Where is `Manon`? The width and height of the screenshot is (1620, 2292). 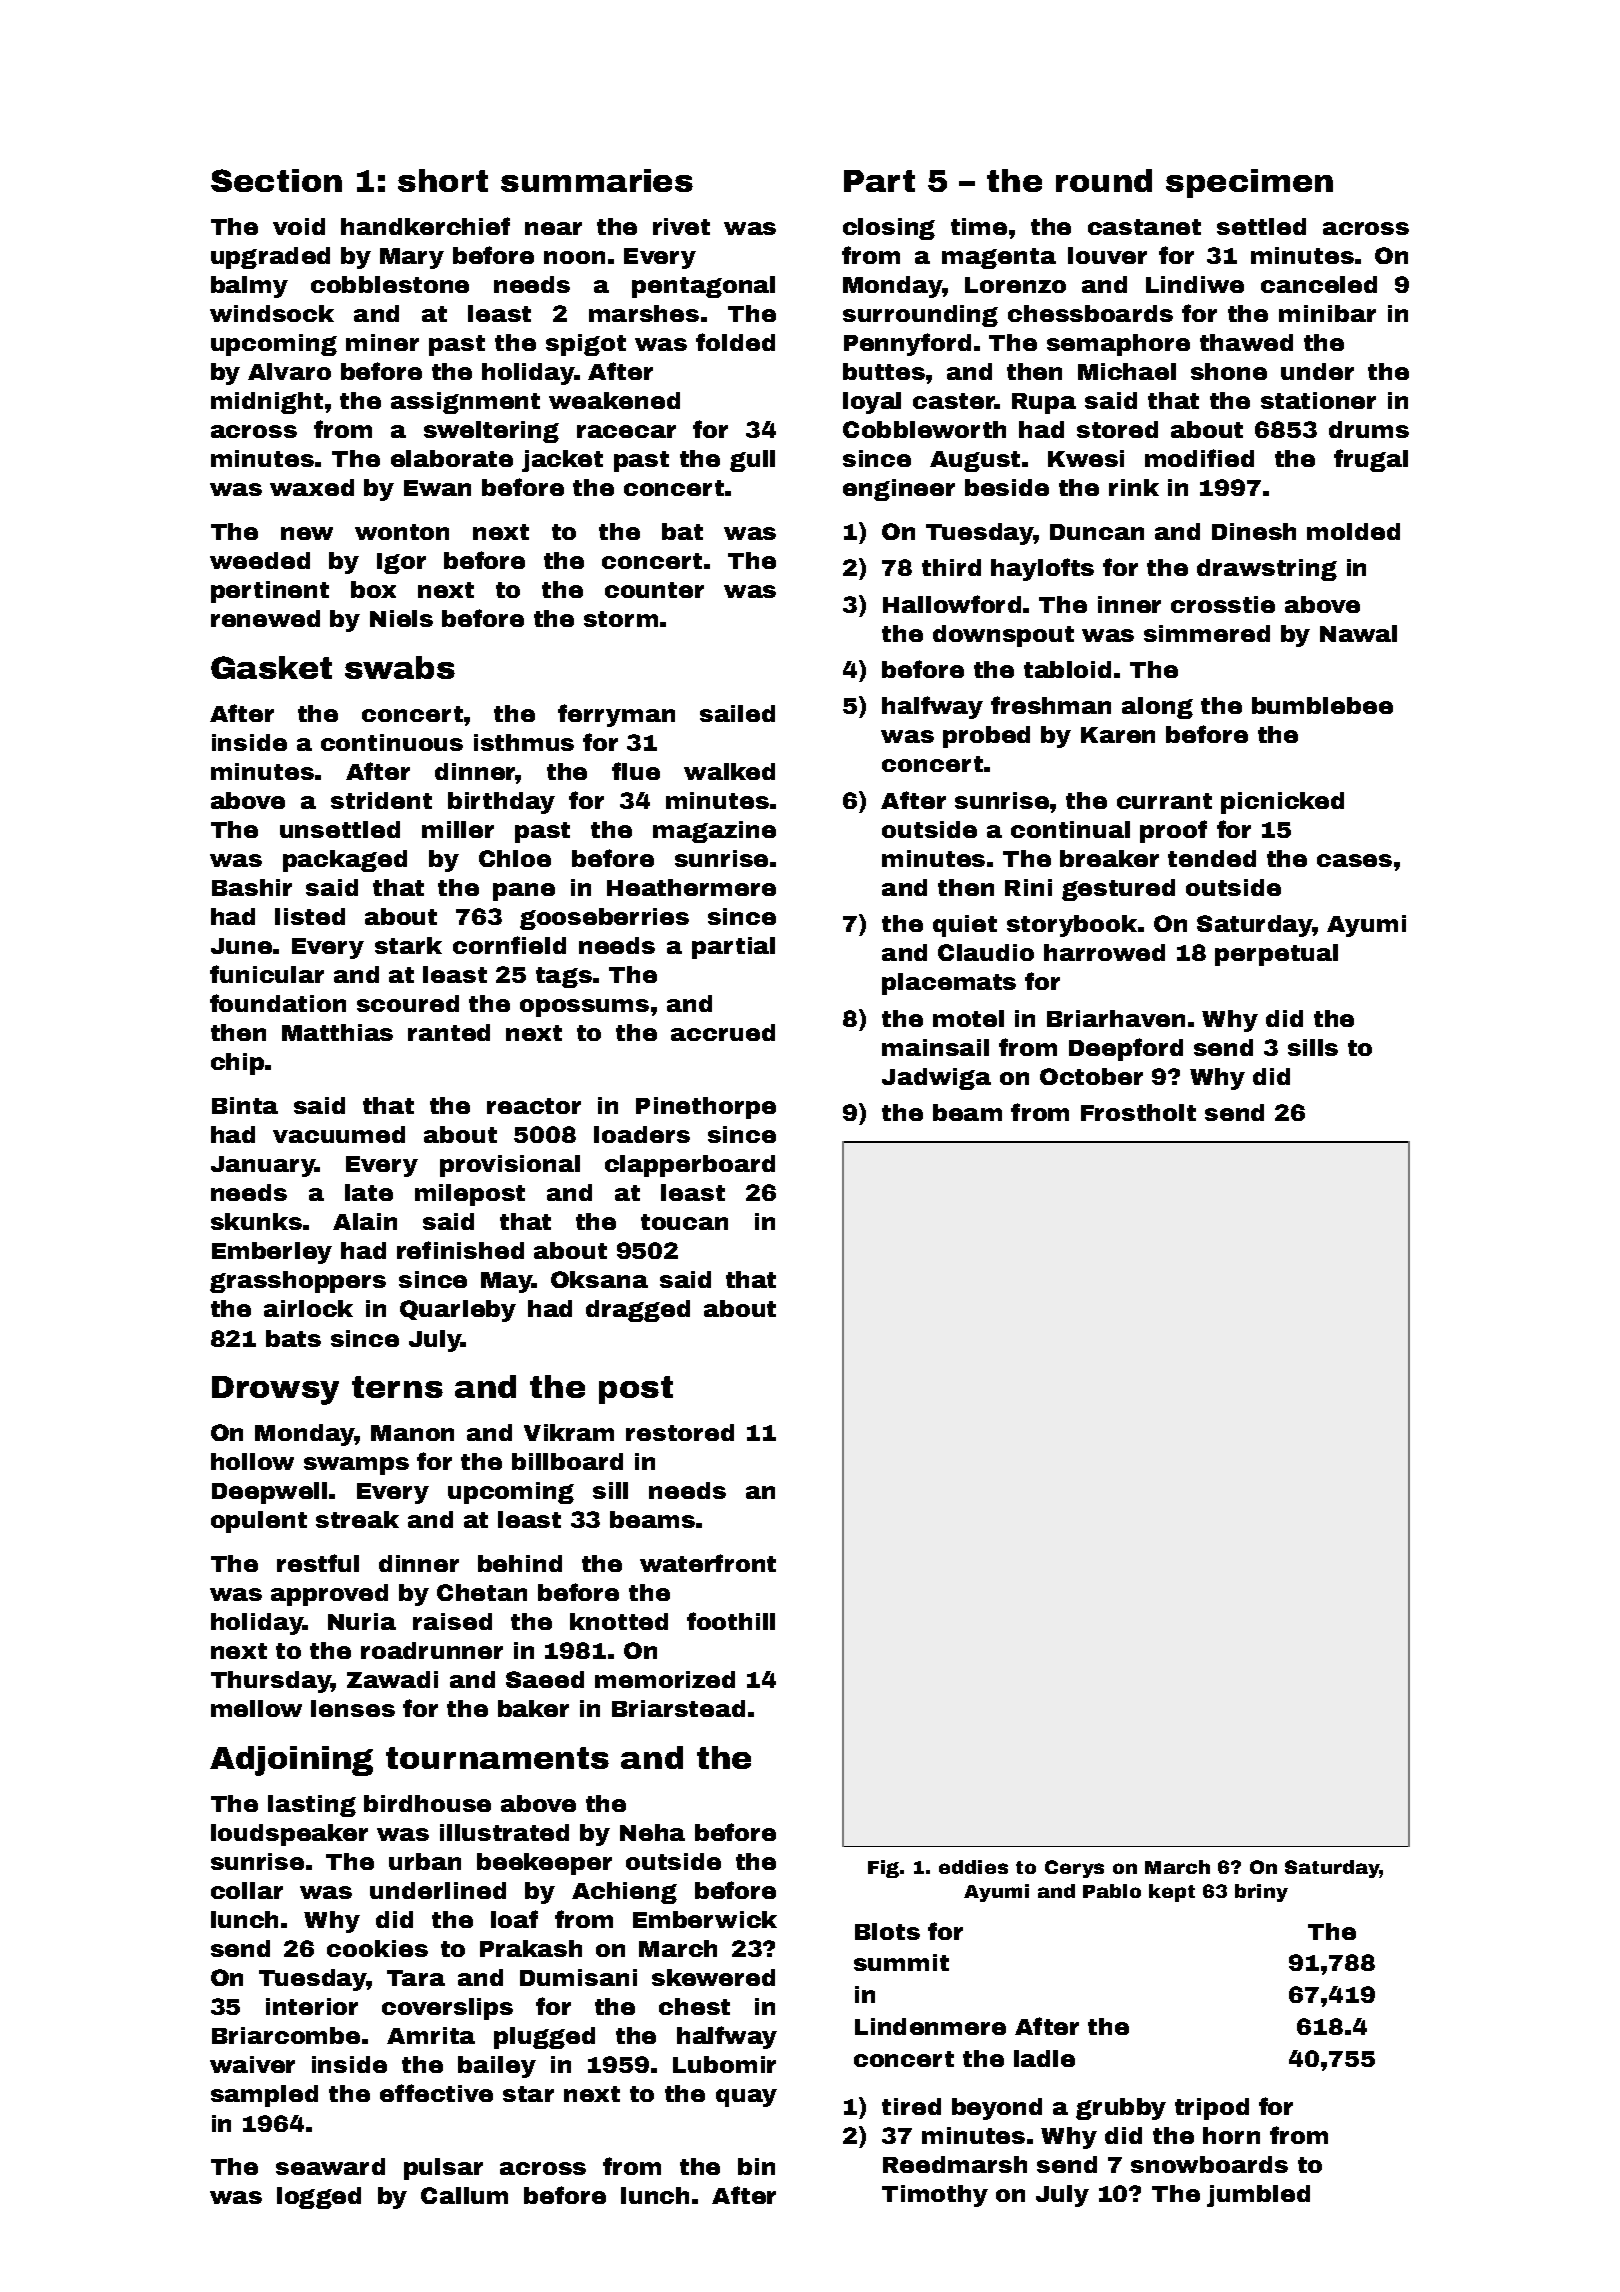
Manon is located at coordinates (412, 1433).
